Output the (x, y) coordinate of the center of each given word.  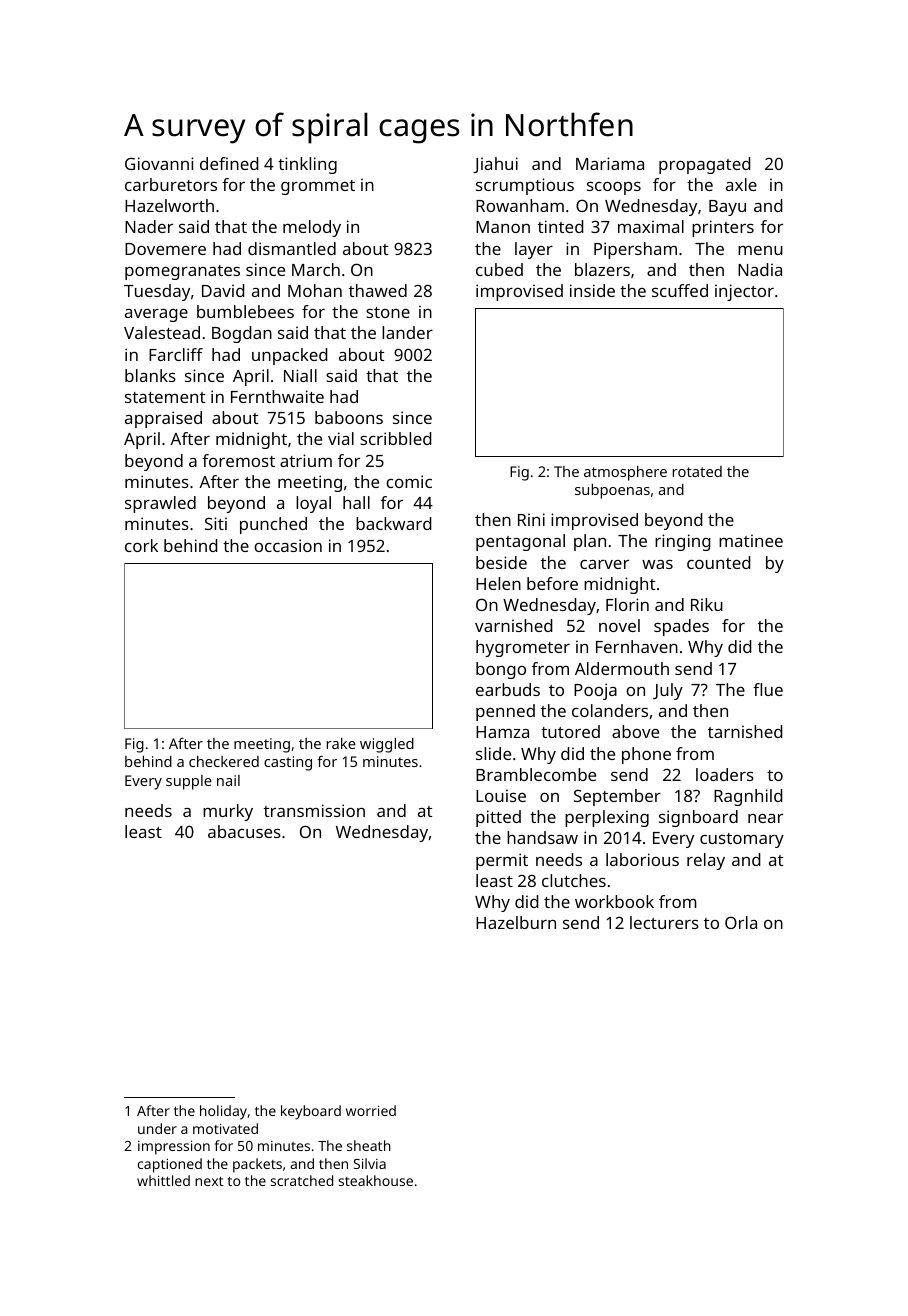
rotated (697, 471)
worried (371, 1110)
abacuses (244, 831)
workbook (614, 901)
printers (723, 228)
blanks (150, 375)
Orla (741, 922)
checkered (224, 761)
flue (768, 689)
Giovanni (159, 163)
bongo (501, 670)
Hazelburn (516, 922)
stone (388, 312)
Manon (503, 227)
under (157, 1128)
